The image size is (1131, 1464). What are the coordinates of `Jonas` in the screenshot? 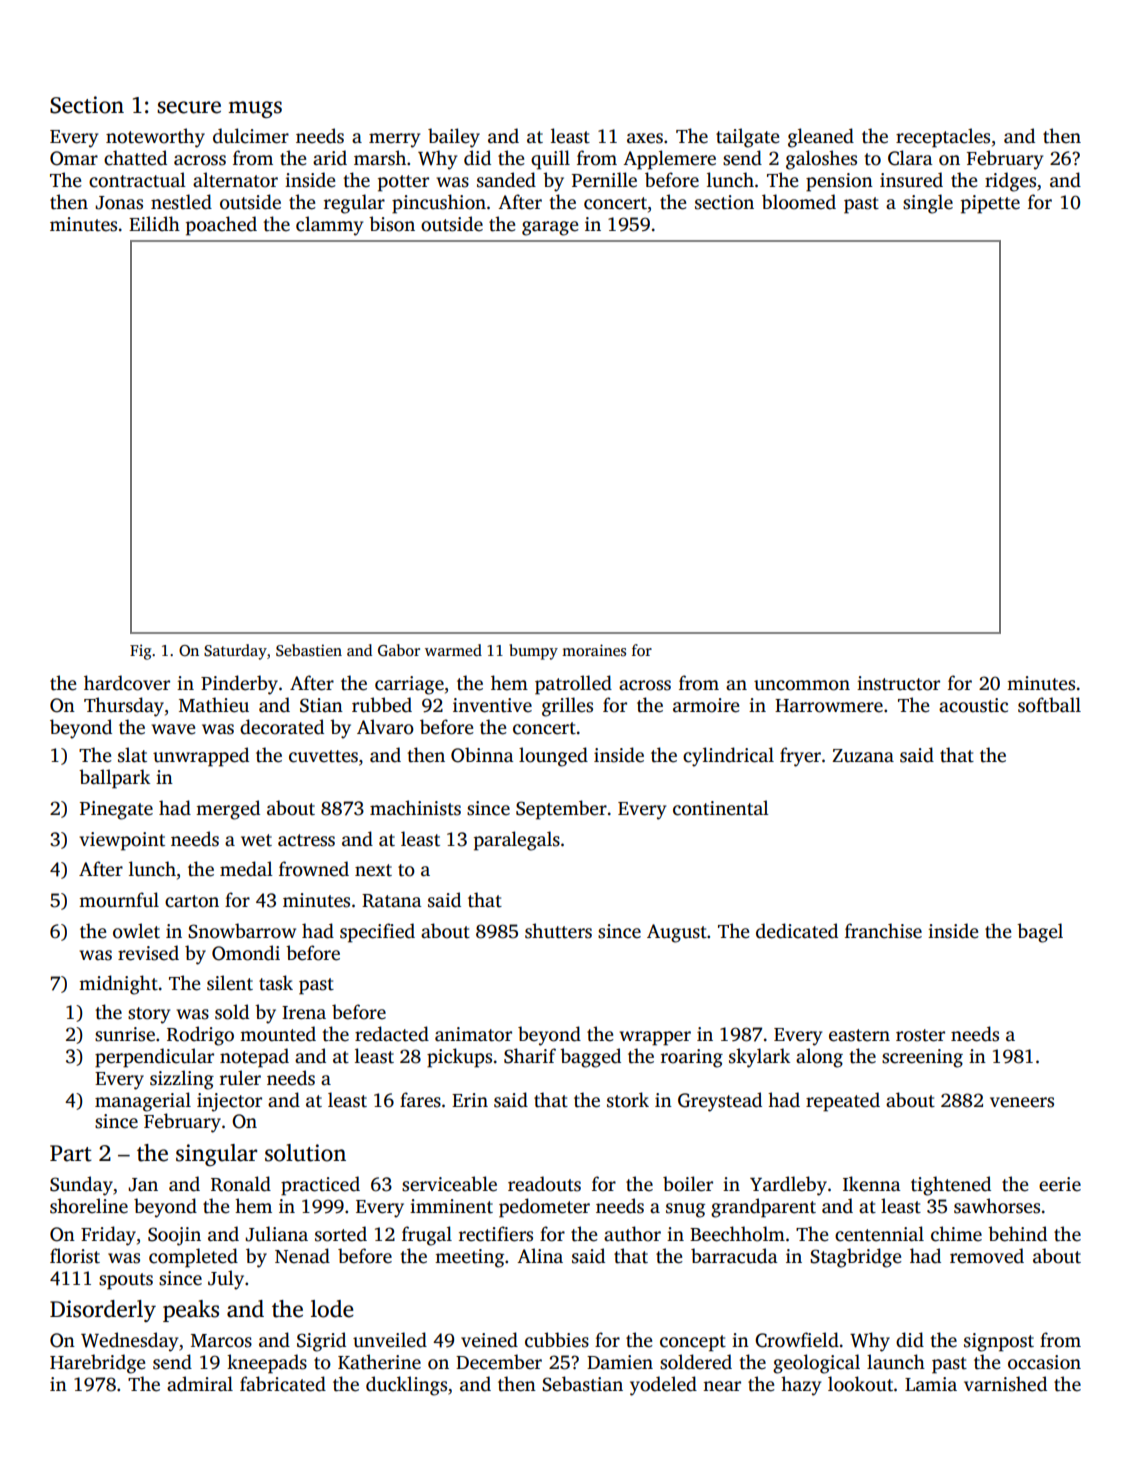 It's located at (119, 203).
